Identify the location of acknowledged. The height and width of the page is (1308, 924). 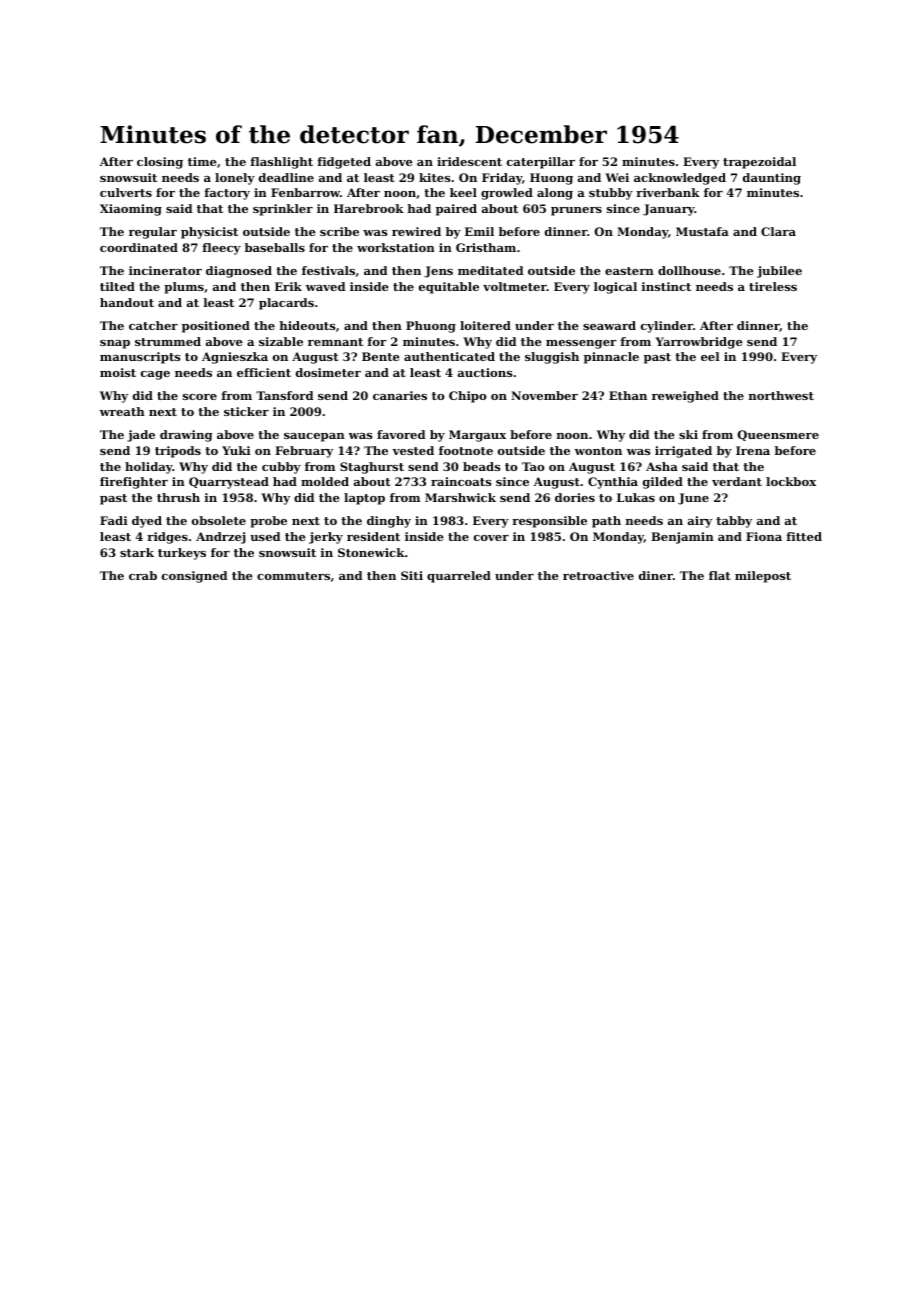
(680, 179).
